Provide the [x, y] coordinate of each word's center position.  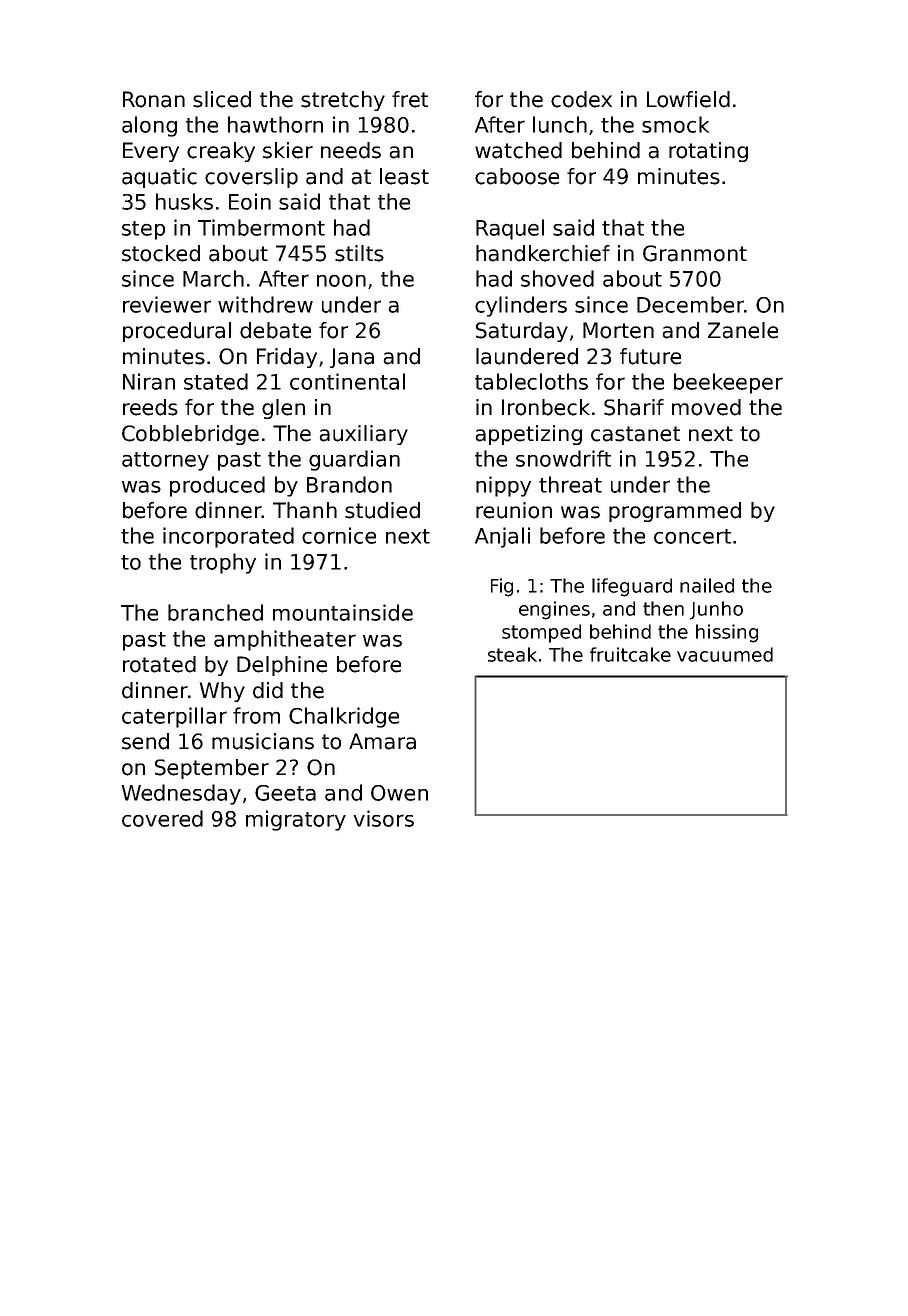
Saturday [522, 332]
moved [706, 407]
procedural [177, 332]
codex [581, 99]
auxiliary [364, 435]
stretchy [343, 101]
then [663, 608]
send [145, 741]
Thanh [305, 510]
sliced [222, 99]
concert [692, 536]
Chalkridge [344, 717]
